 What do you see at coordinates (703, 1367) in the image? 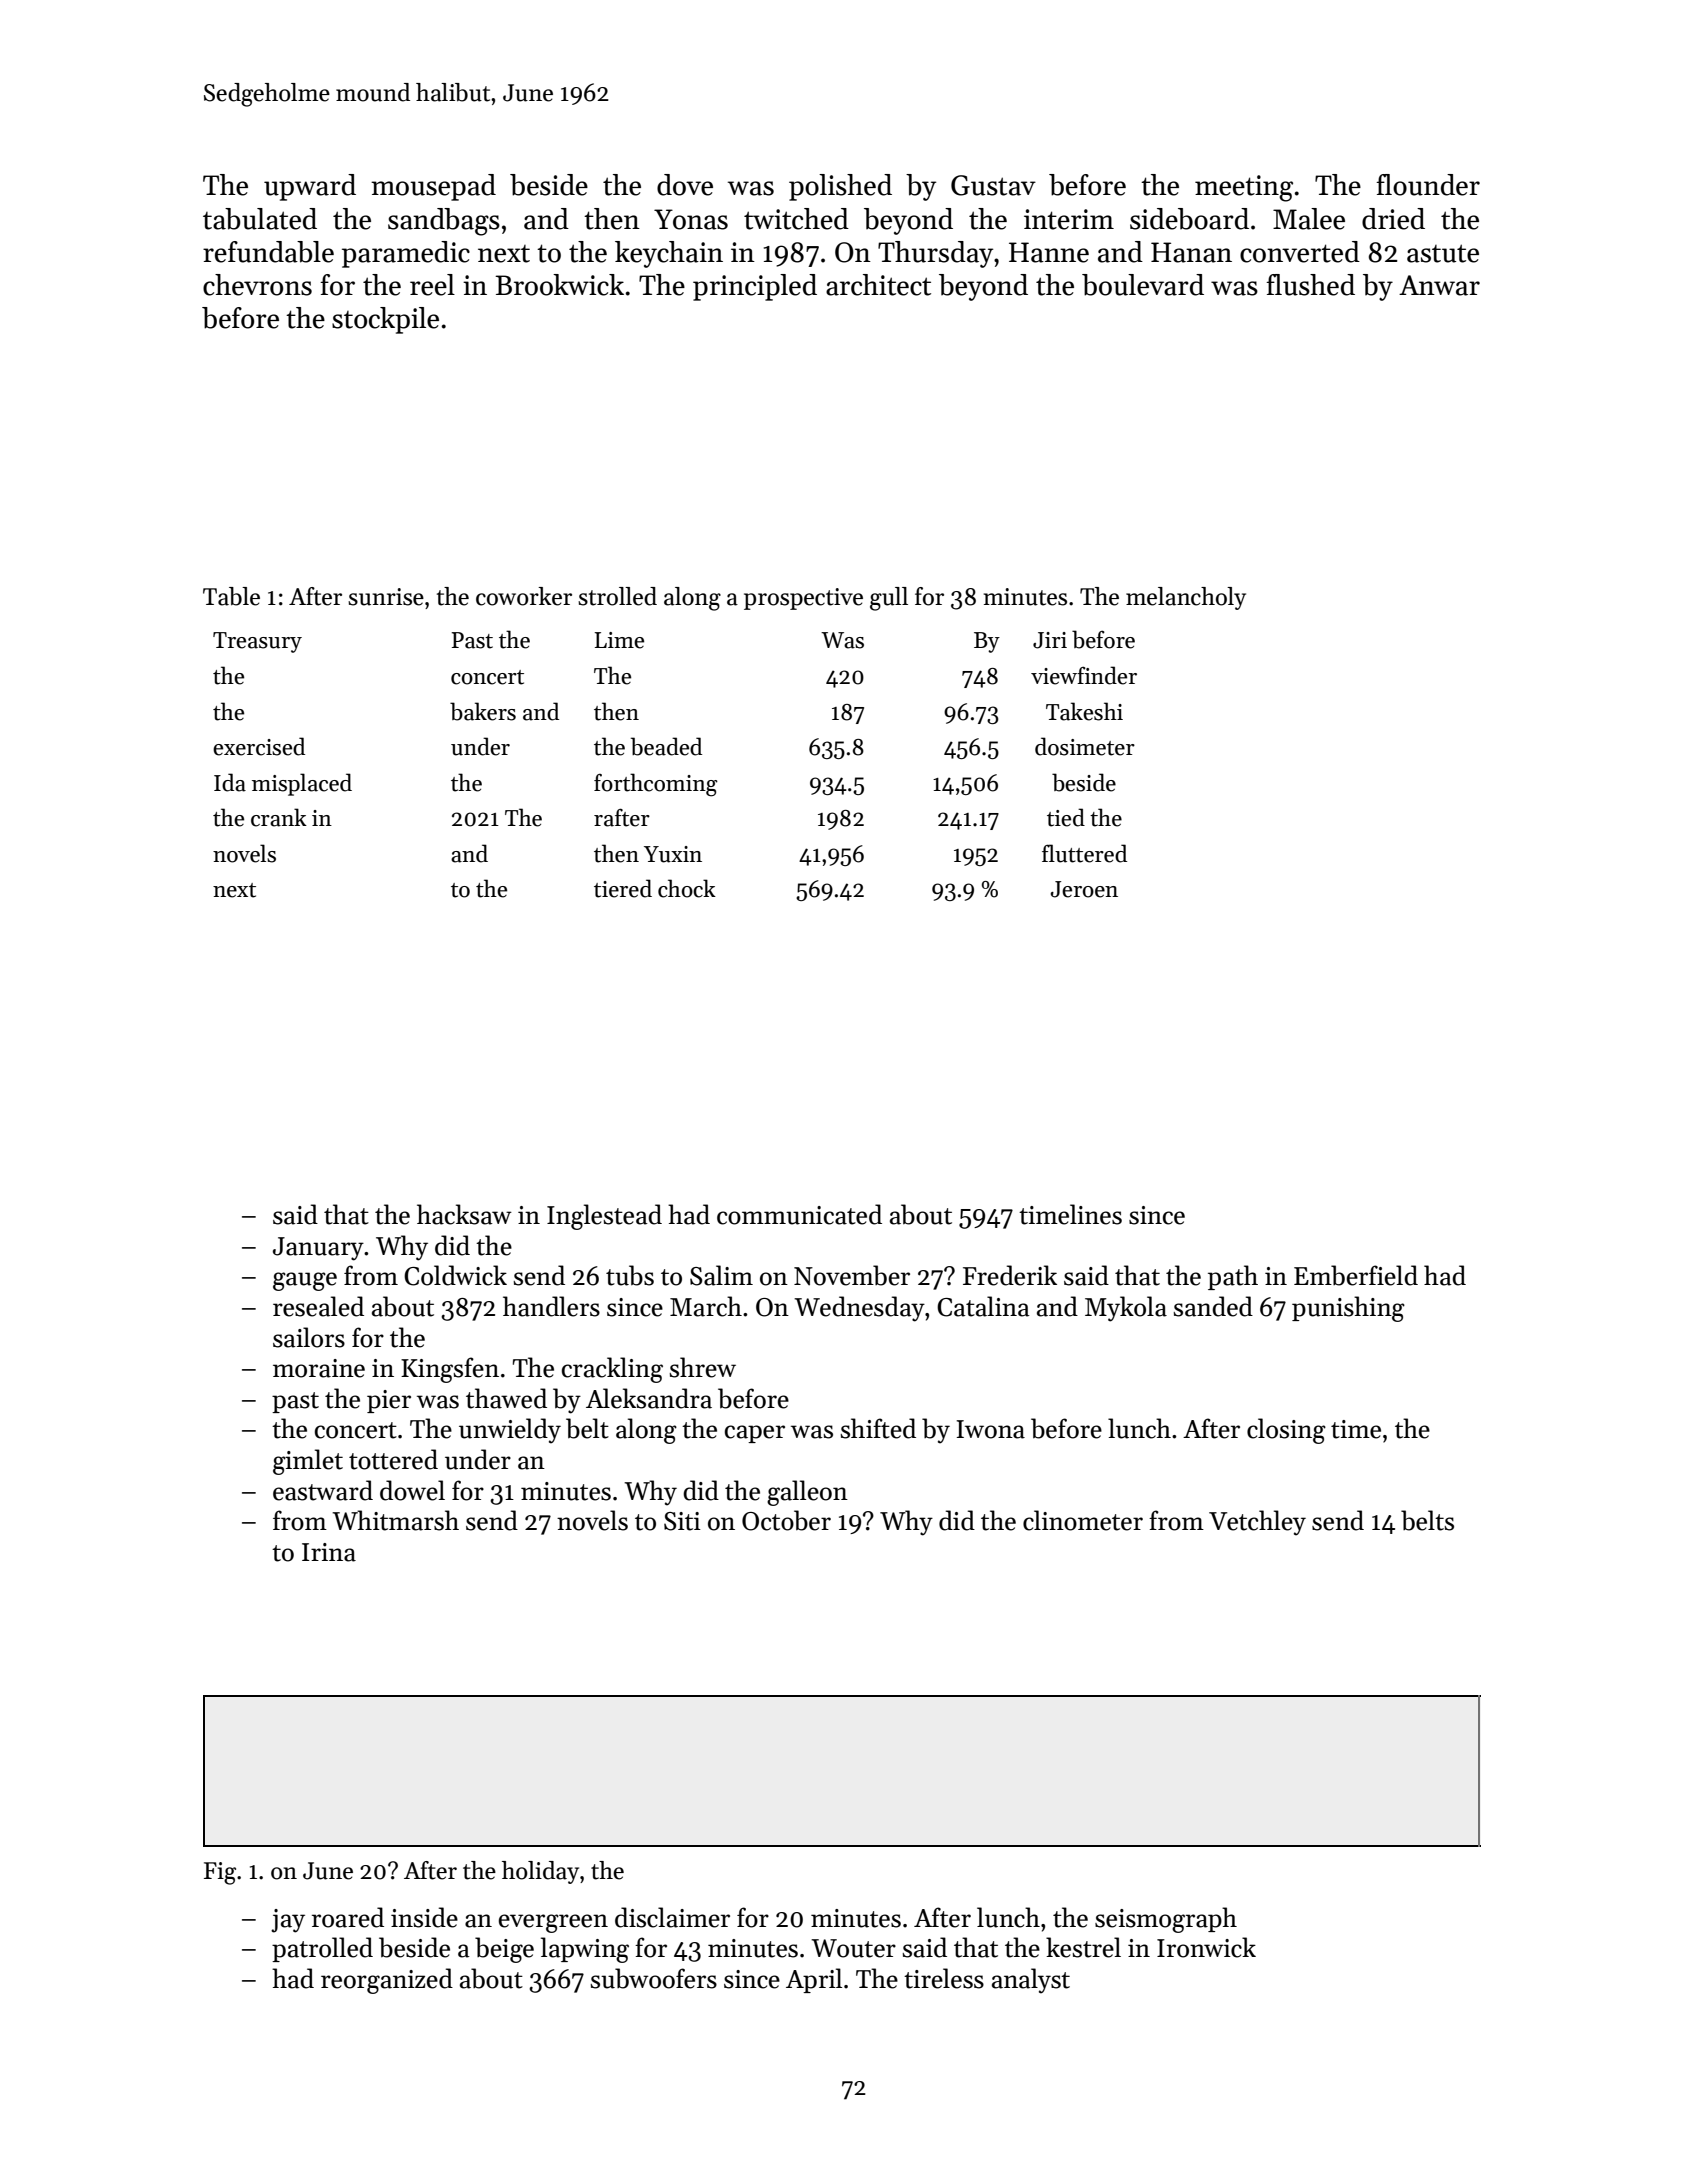
I see `shrew` at bounding box center [703, 1367].
